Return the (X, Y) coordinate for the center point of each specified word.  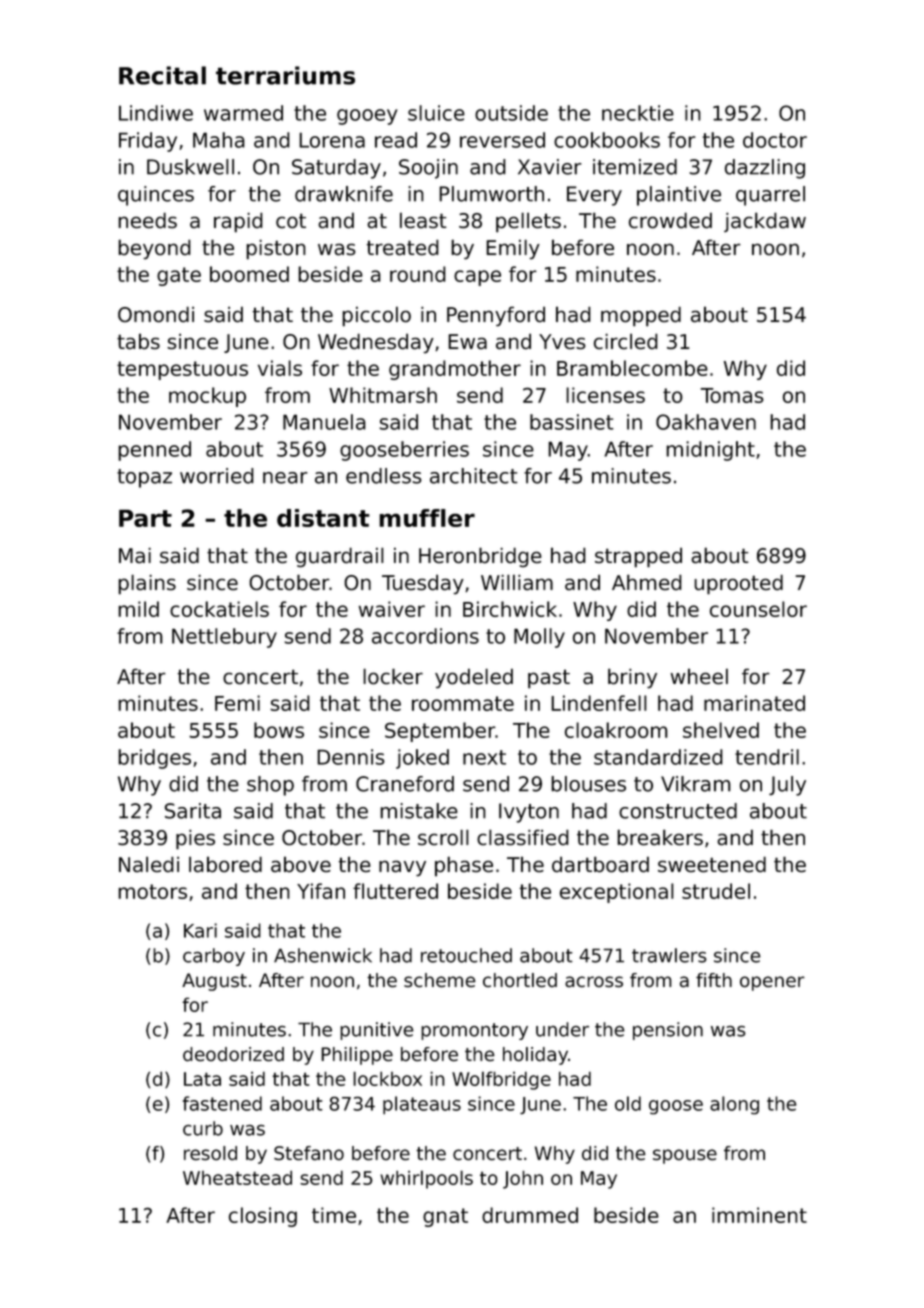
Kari (200, 930)
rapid (238, 222)
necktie (638, 113)
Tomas (732, 395)
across (594, 981)
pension (668, 1031)
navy (402, 868)
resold (210, 1153)
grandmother (455, 370)
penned (154, 451)
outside (511, 113)
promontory (474, 1031)
